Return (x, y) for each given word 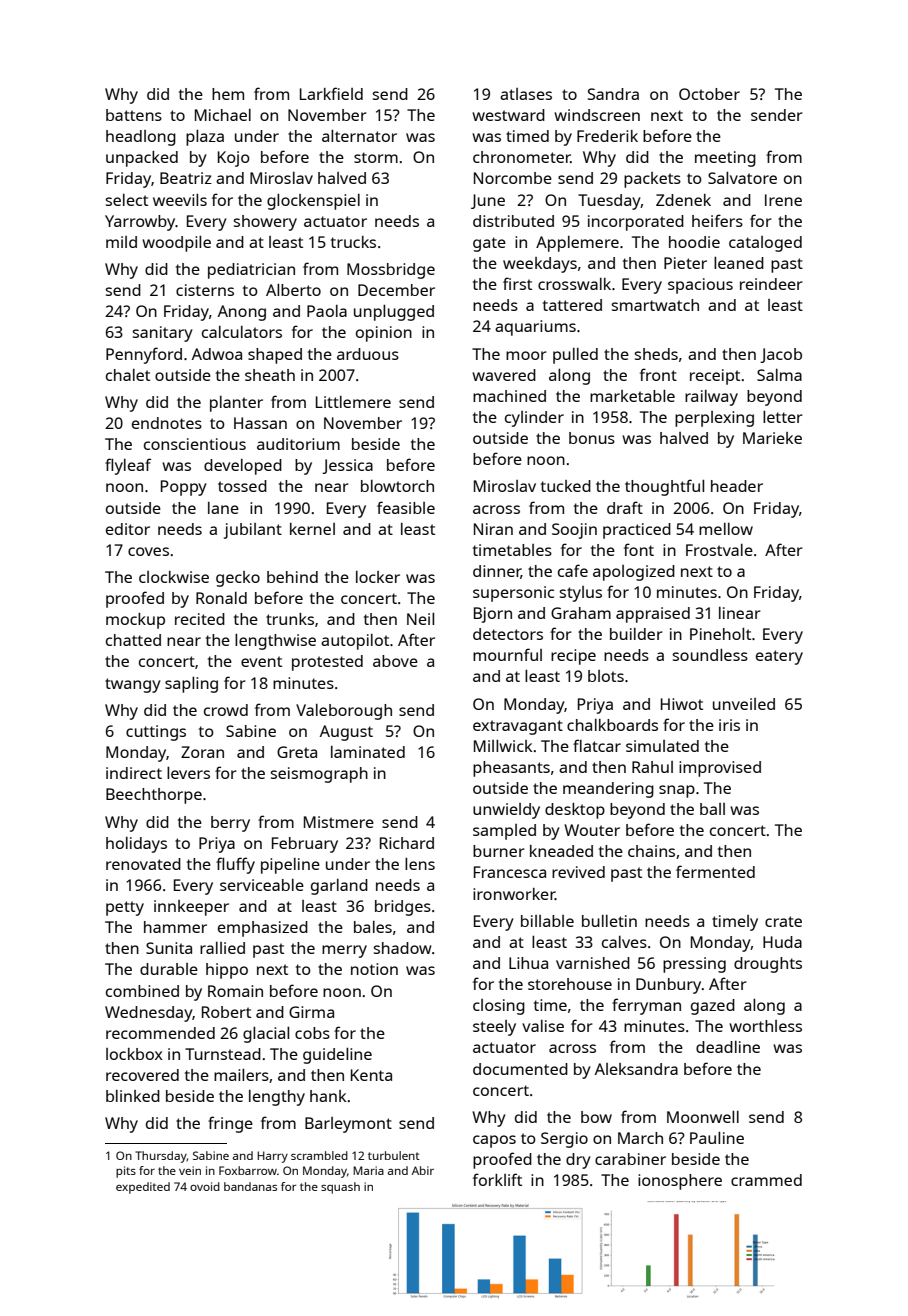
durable (169, 969)
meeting (725, 159)
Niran (493, 529)
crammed (766, 1180)
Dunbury (668, 986)
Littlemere (353, 402)
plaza (205, 138)
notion (374, 969)
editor (128, 529)
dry (578, 1161)
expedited (143, 1188)
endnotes (167, 423)
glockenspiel (313, 202)
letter (783, 417)
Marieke (772, 438)
